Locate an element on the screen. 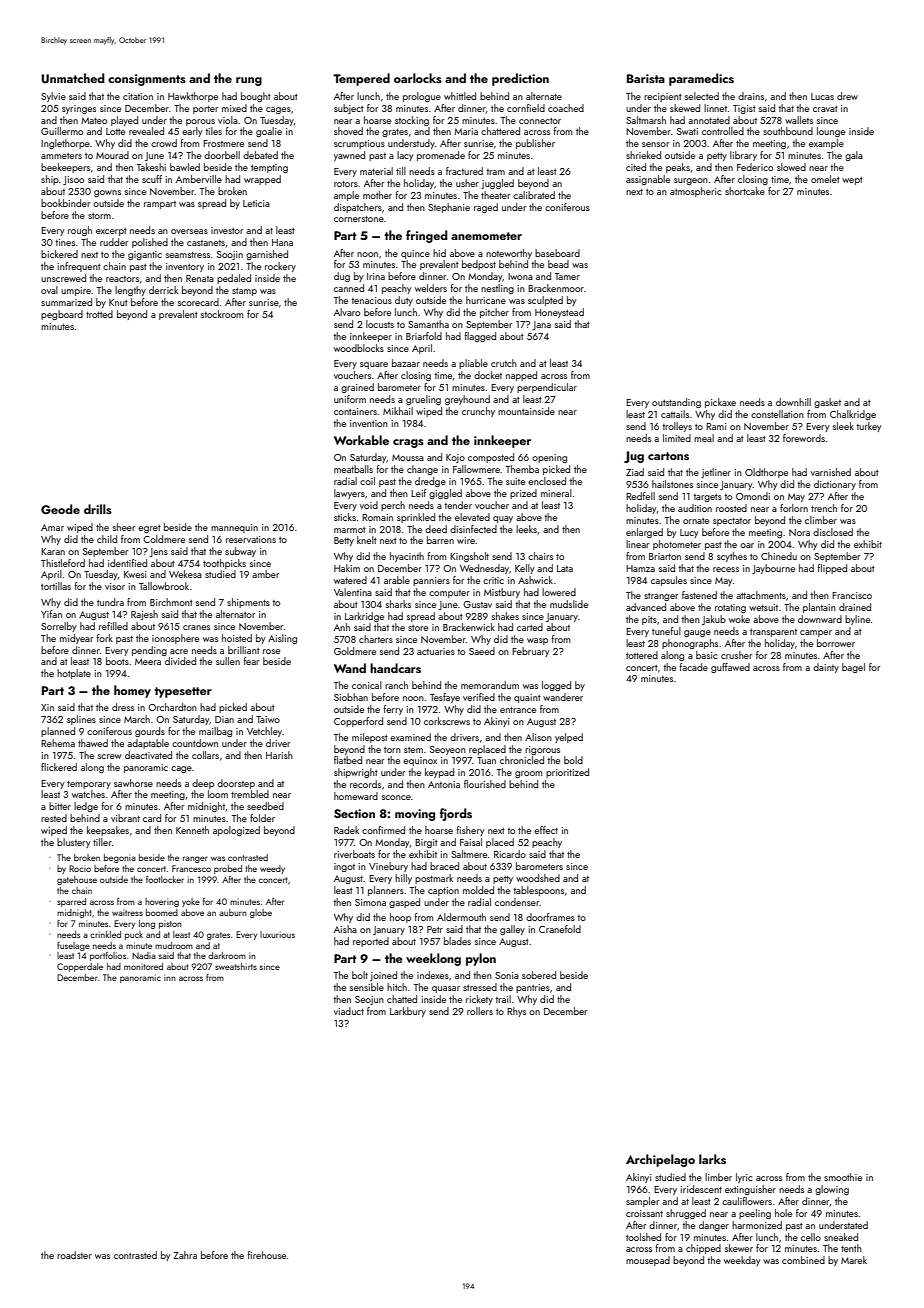 This screenshot has height=1308, width=924. Barista is located at coordinates (646, 78).
